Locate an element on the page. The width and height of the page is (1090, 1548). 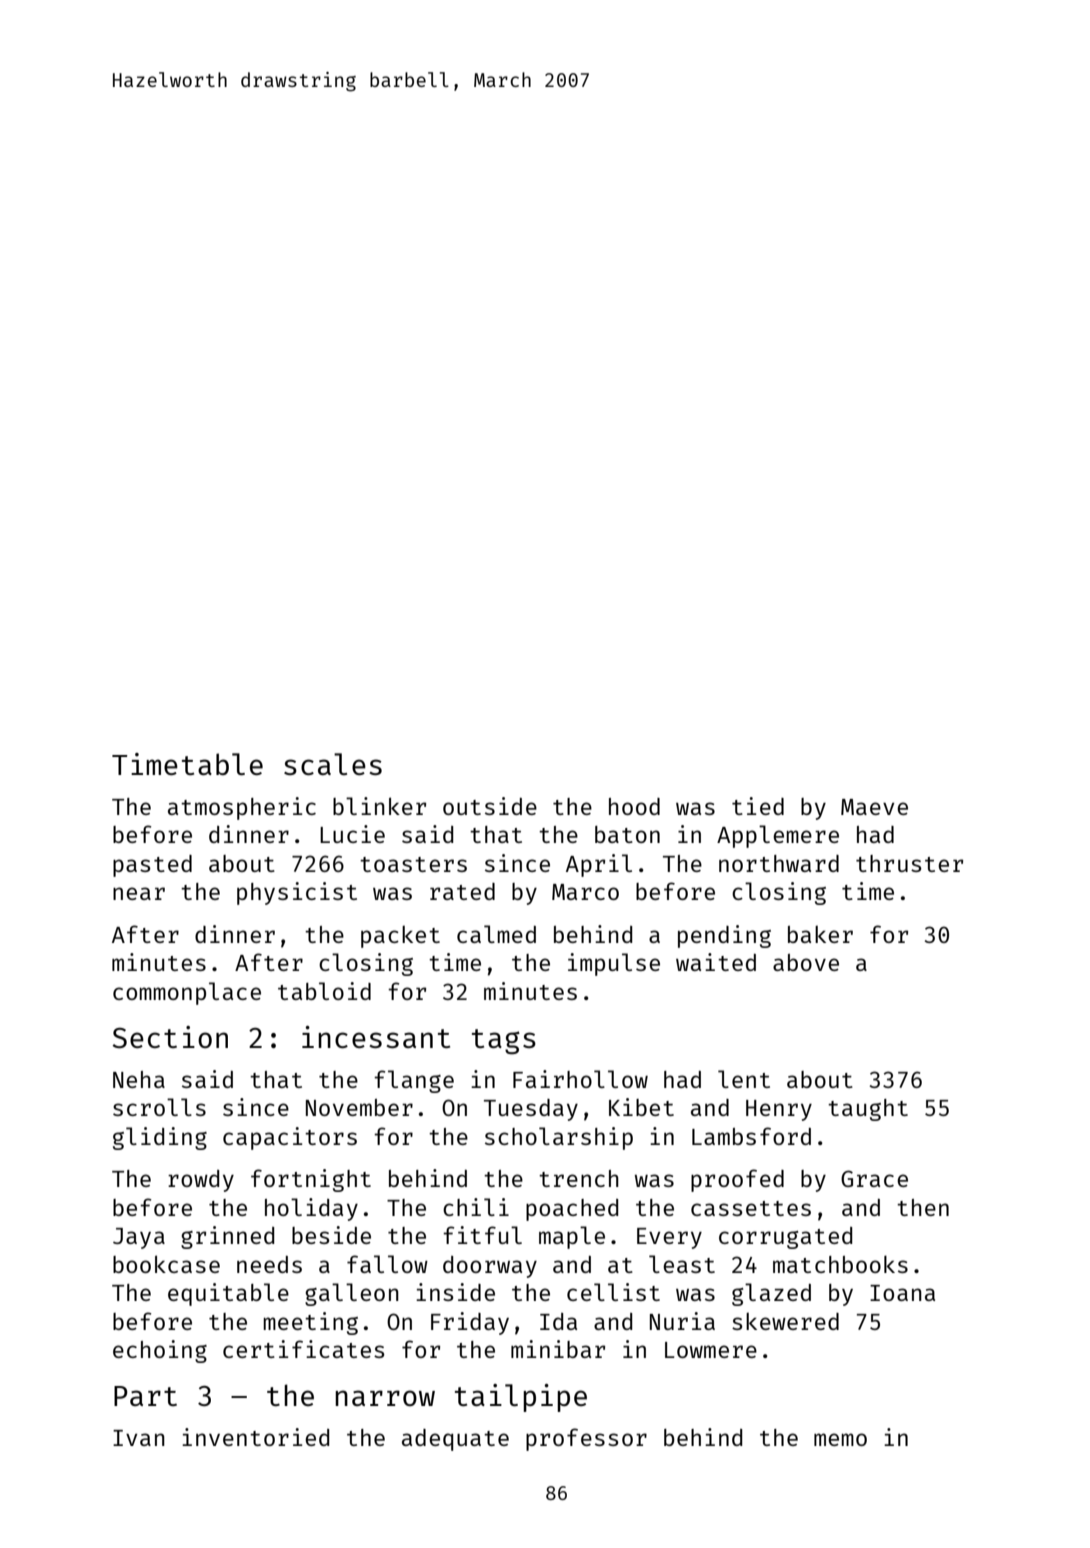
scales is located at coordinates (333, 764).
